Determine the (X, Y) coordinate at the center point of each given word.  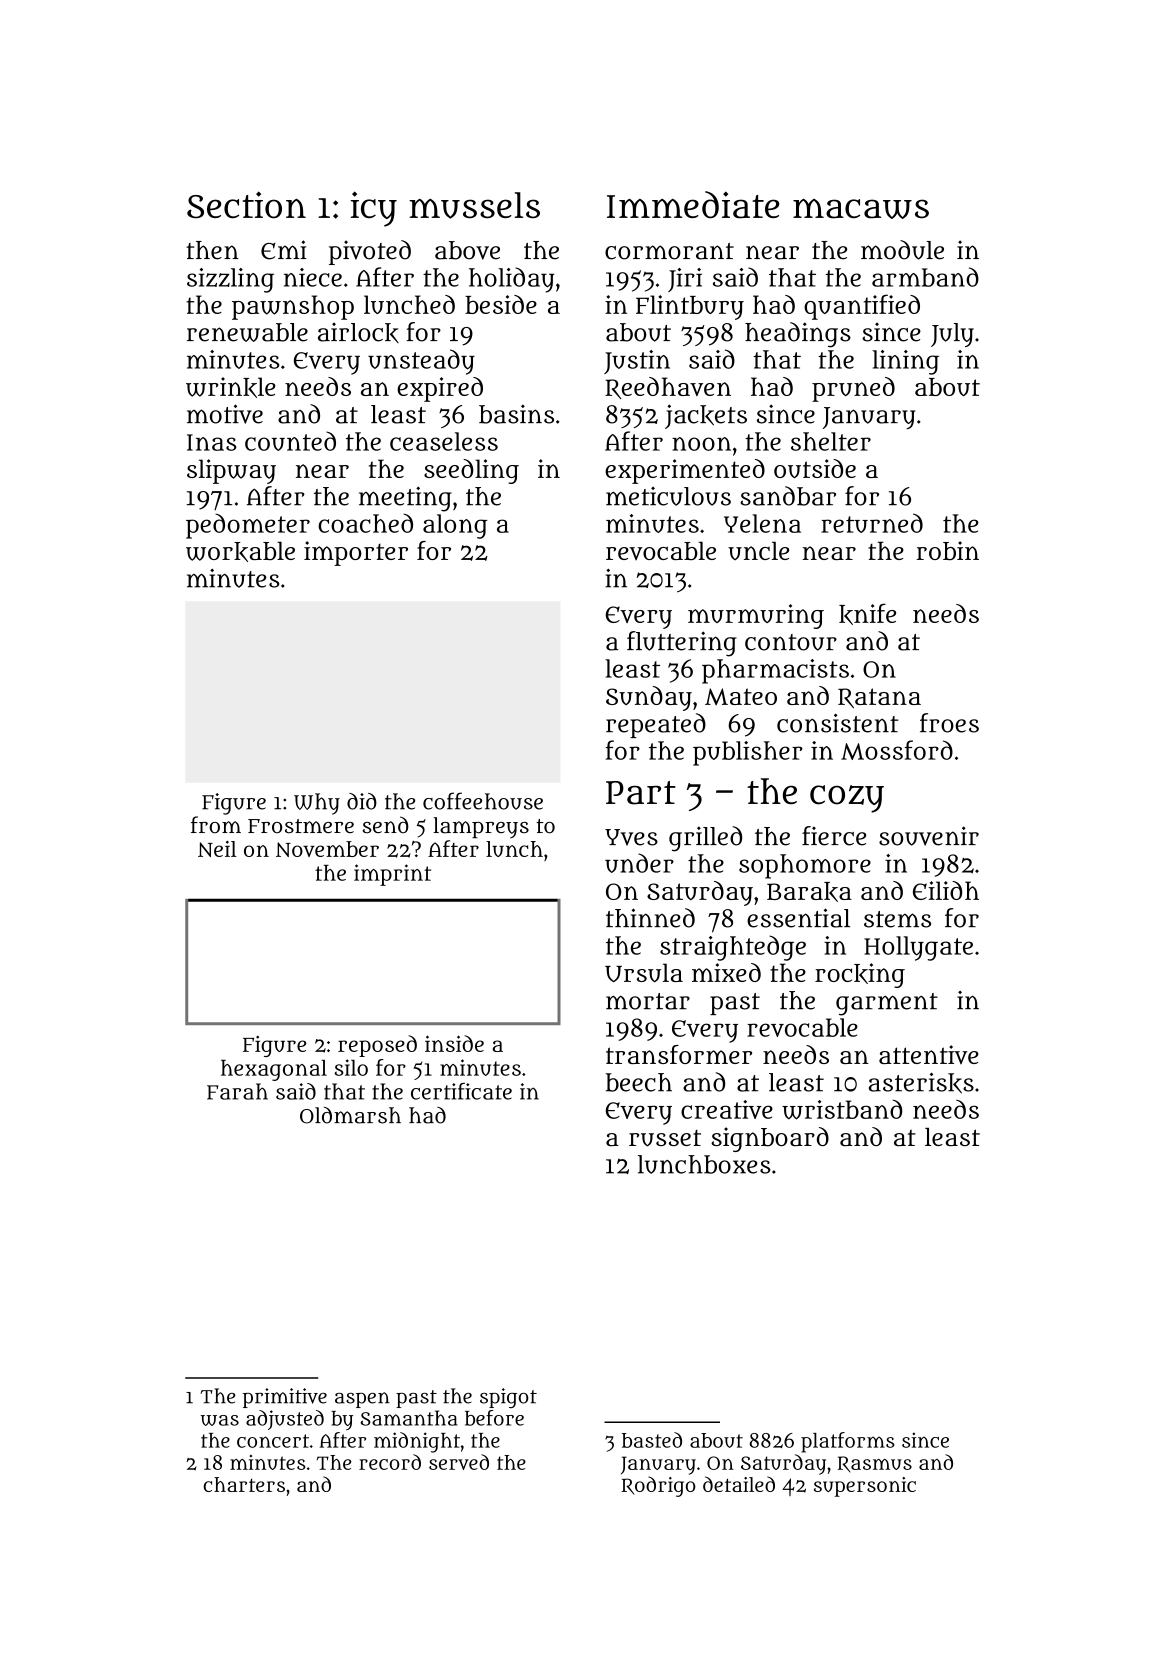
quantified (862, 307)
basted (652, 1440)
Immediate (693, 205)
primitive (285, 1398)
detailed (739, 1484)
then (212, 250)
